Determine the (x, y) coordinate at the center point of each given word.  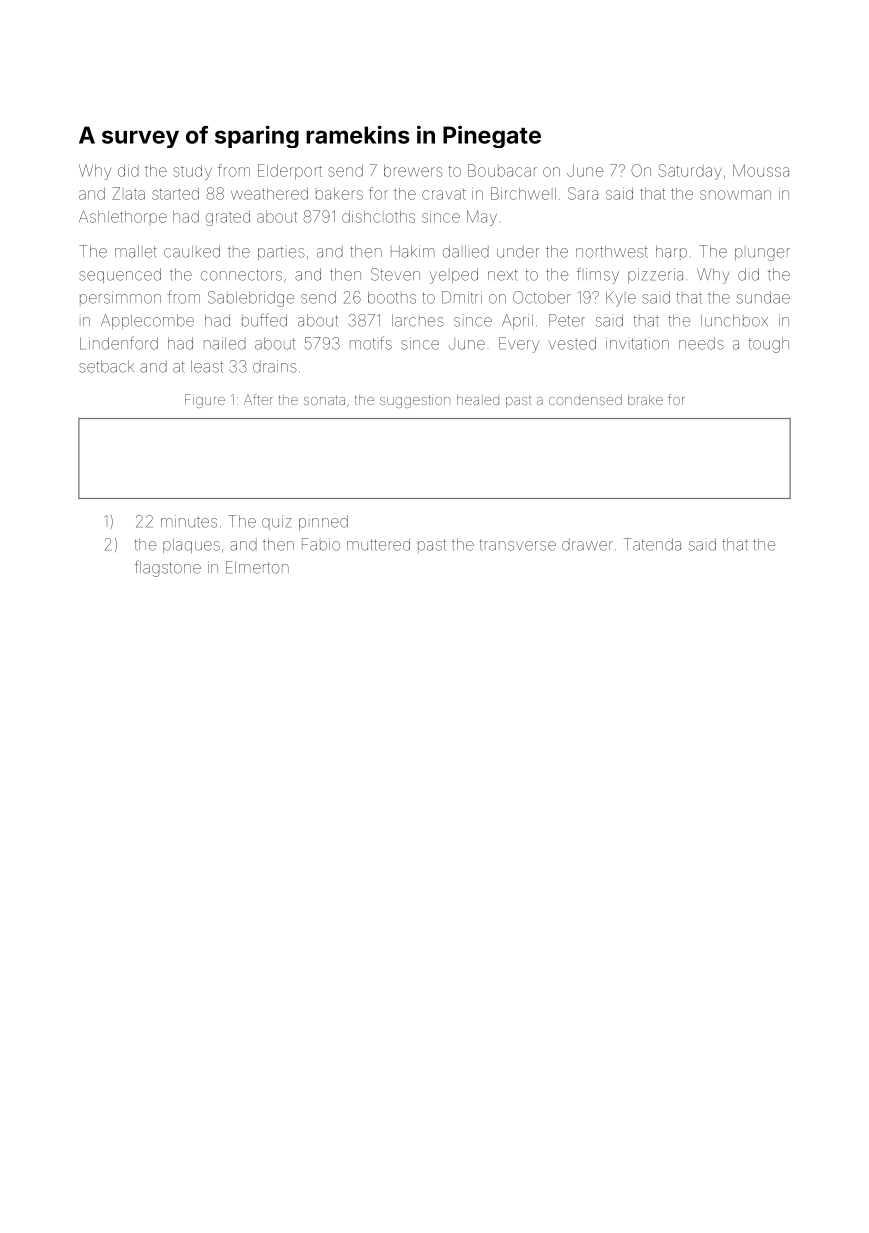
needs (701, 343)
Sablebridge (251, 299)
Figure (205, 401)
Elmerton (257, 567)
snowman (735, 195)
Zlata (129, 193)
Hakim (413, 251)
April (517, 321)
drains (275, 366)
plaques (191, 545)
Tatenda (652, 544)
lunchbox (734, 320)
